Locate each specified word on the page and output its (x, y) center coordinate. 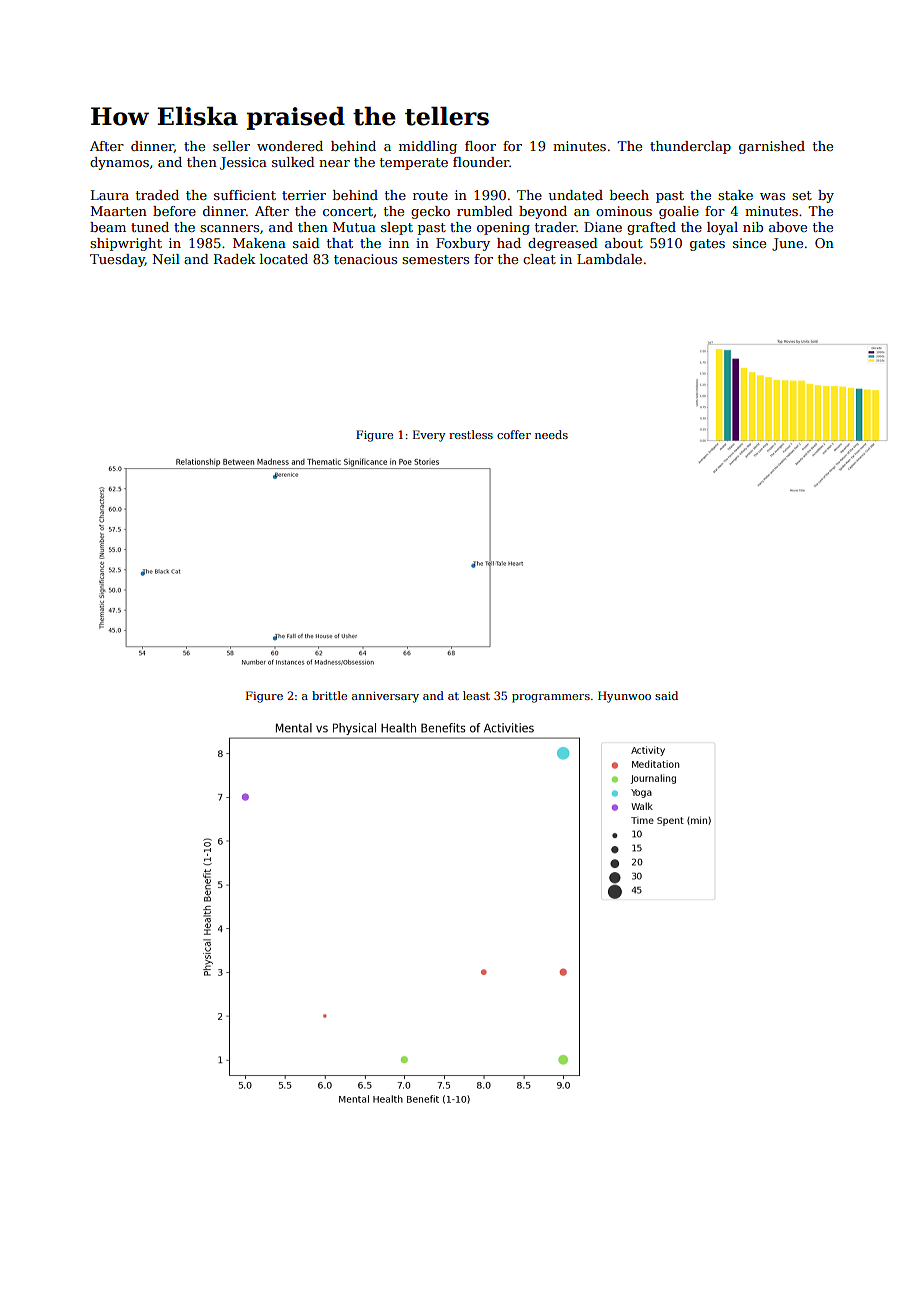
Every (429, 436)
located (284, 259)
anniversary (385, 697)
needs (551, 434)
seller (231, 146)
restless (471, 434)
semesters (435, 259)
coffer (514, 434)
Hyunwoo (624, 697)
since (749, 243)
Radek (235, 259)
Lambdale (609, 259)
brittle (329, 695)
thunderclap (690, 147)
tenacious (365, 259)
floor (480, 146)
